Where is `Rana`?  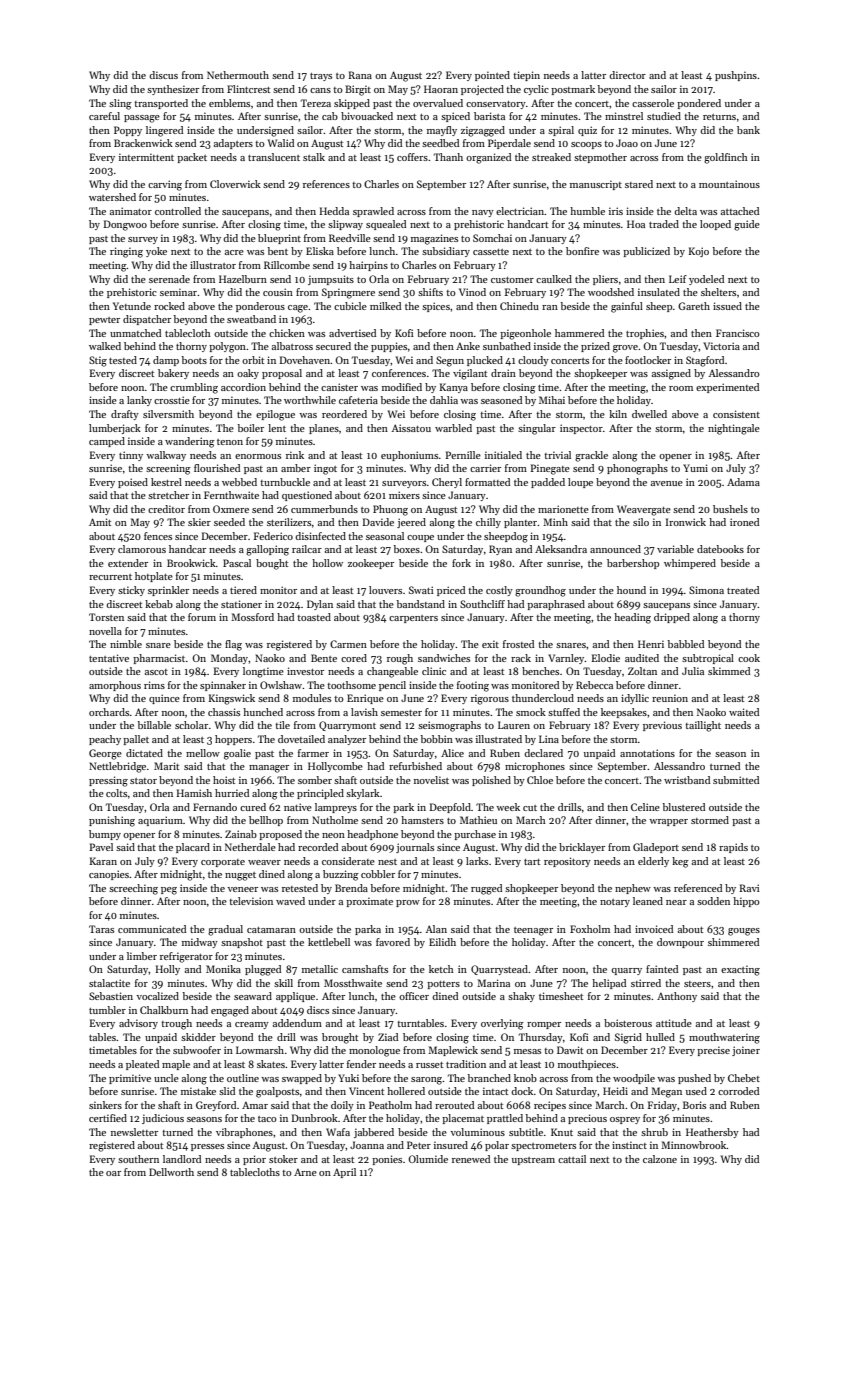 Rana is located at coordinates (360, 75).
